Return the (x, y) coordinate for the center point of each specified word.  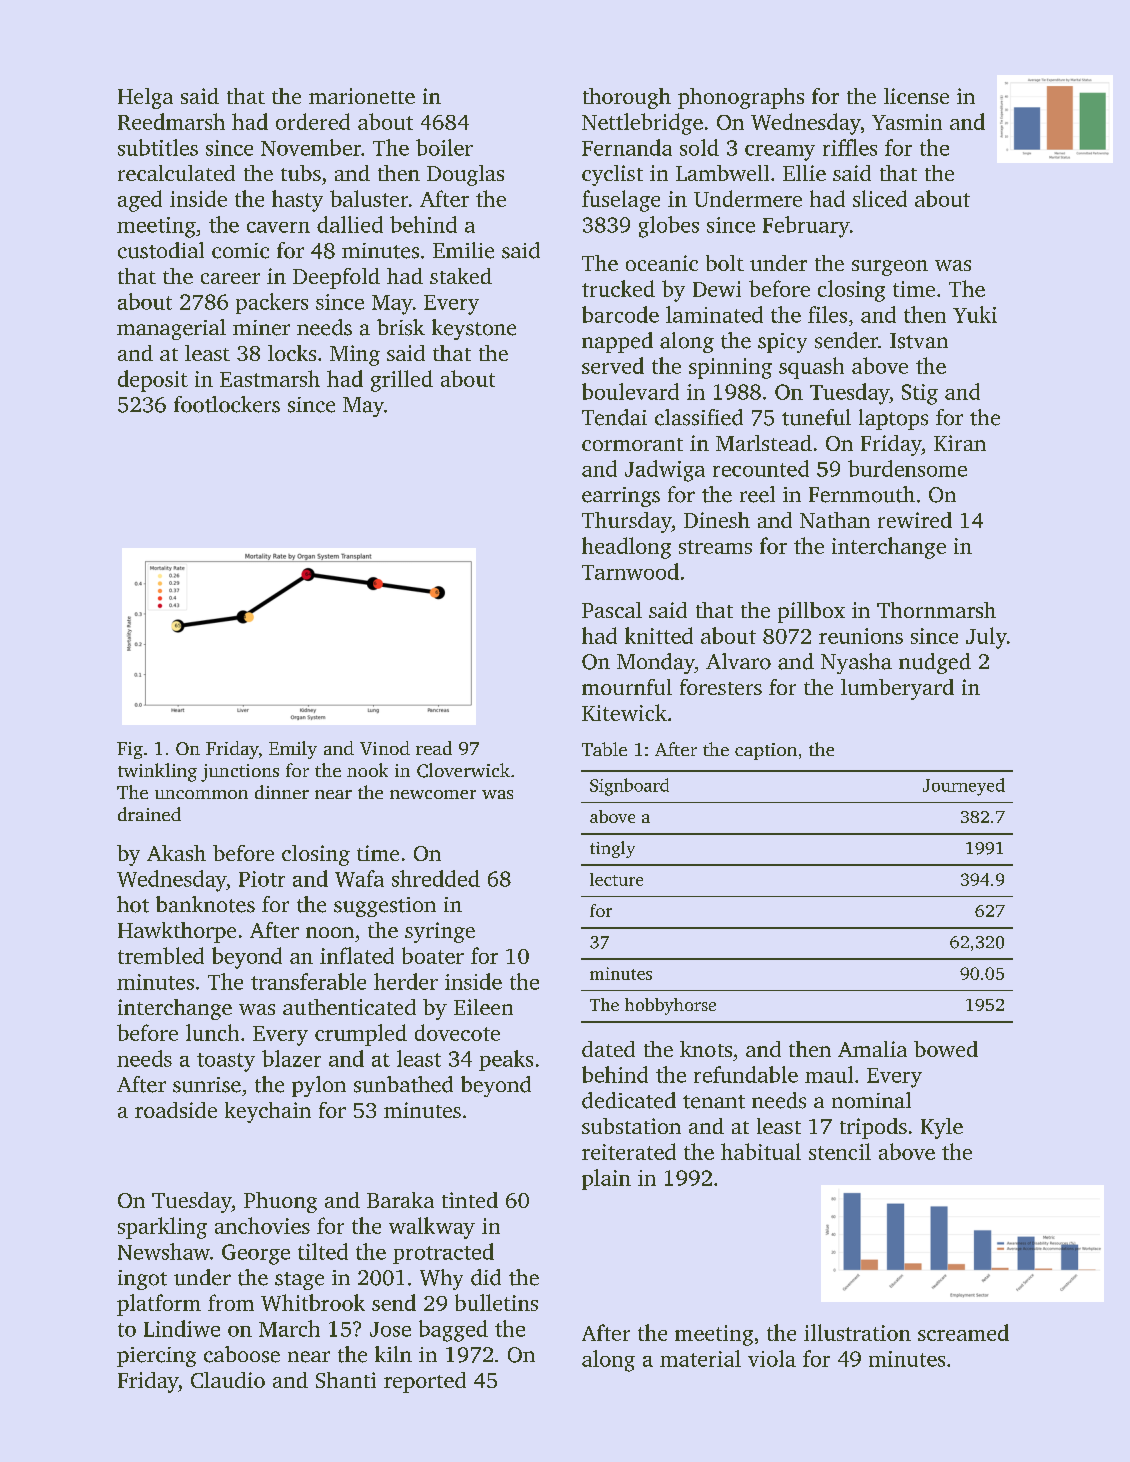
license (916, 96)
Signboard (629, 787)
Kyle (942, 1128)
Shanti (346, 1380)
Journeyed (964, 787)
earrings (621, 497)
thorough (627, 98)
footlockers (227, 404)
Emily (293, 750)
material (700, 1358)
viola (772, 1358)
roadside (176, 1110)
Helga (145, 98)
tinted (470, 1200)
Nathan (835, 520)
